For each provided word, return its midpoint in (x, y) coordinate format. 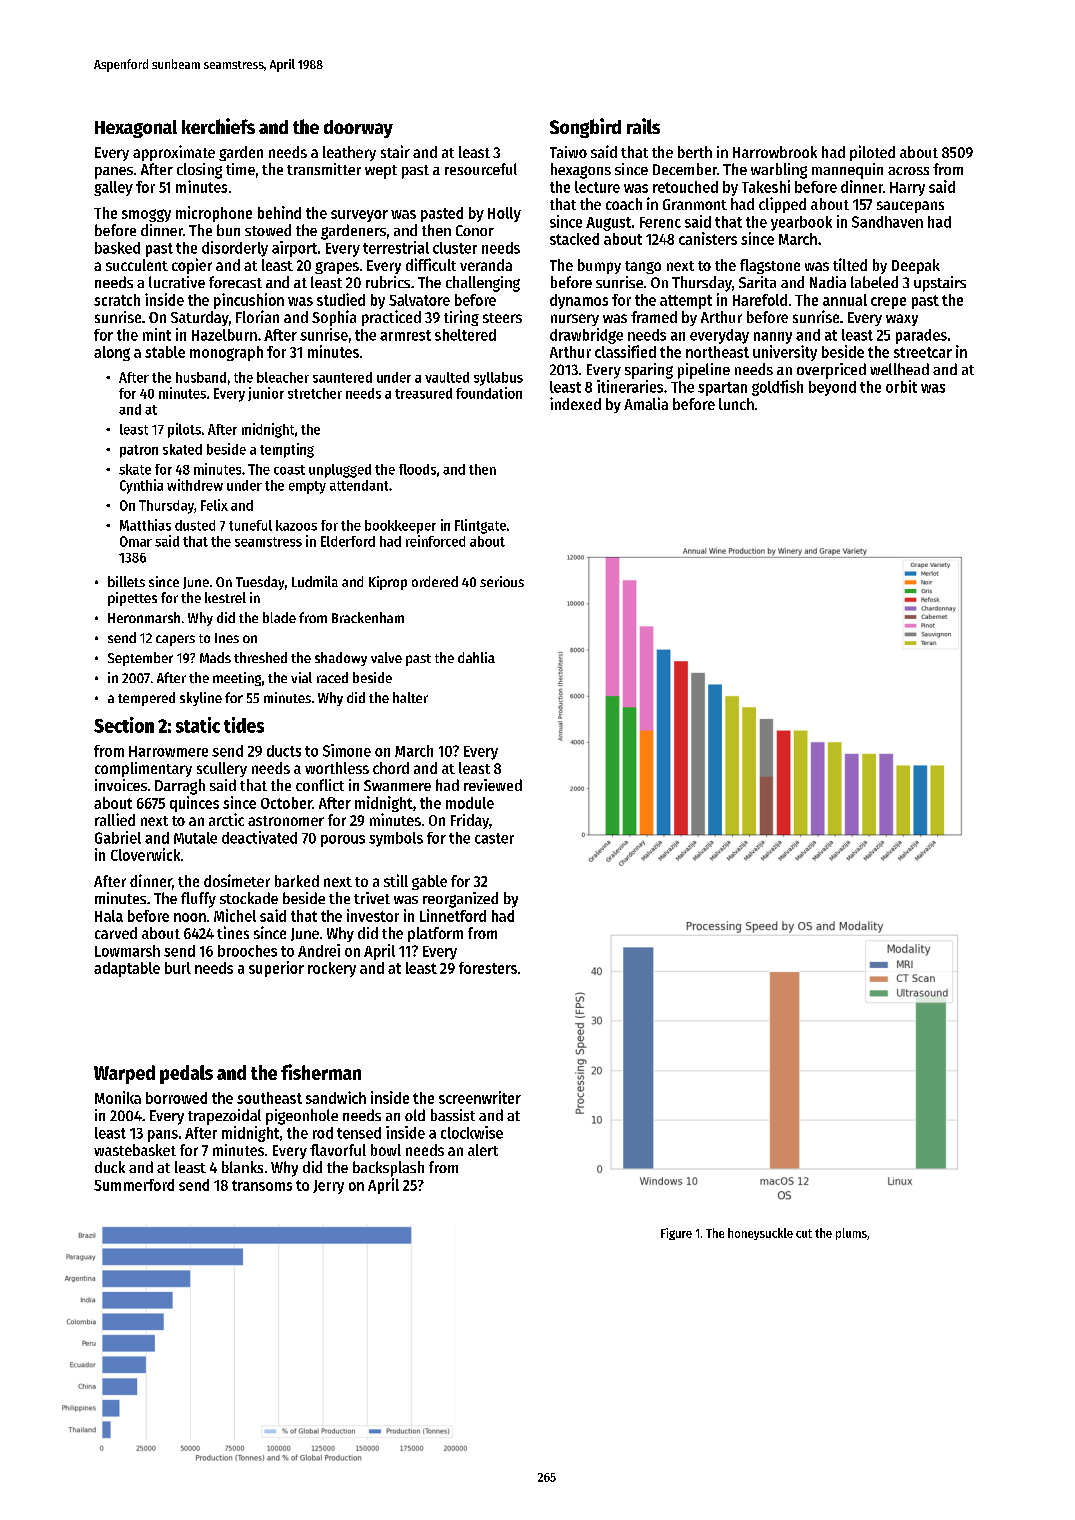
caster (494, 838)
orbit (901, 386)
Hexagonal (136, 129)
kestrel (225, 597)
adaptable (127, 969)
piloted (872, 153)
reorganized (460, 900)
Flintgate (480, 526)
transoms (262, 1185)
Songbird (585, 128)
